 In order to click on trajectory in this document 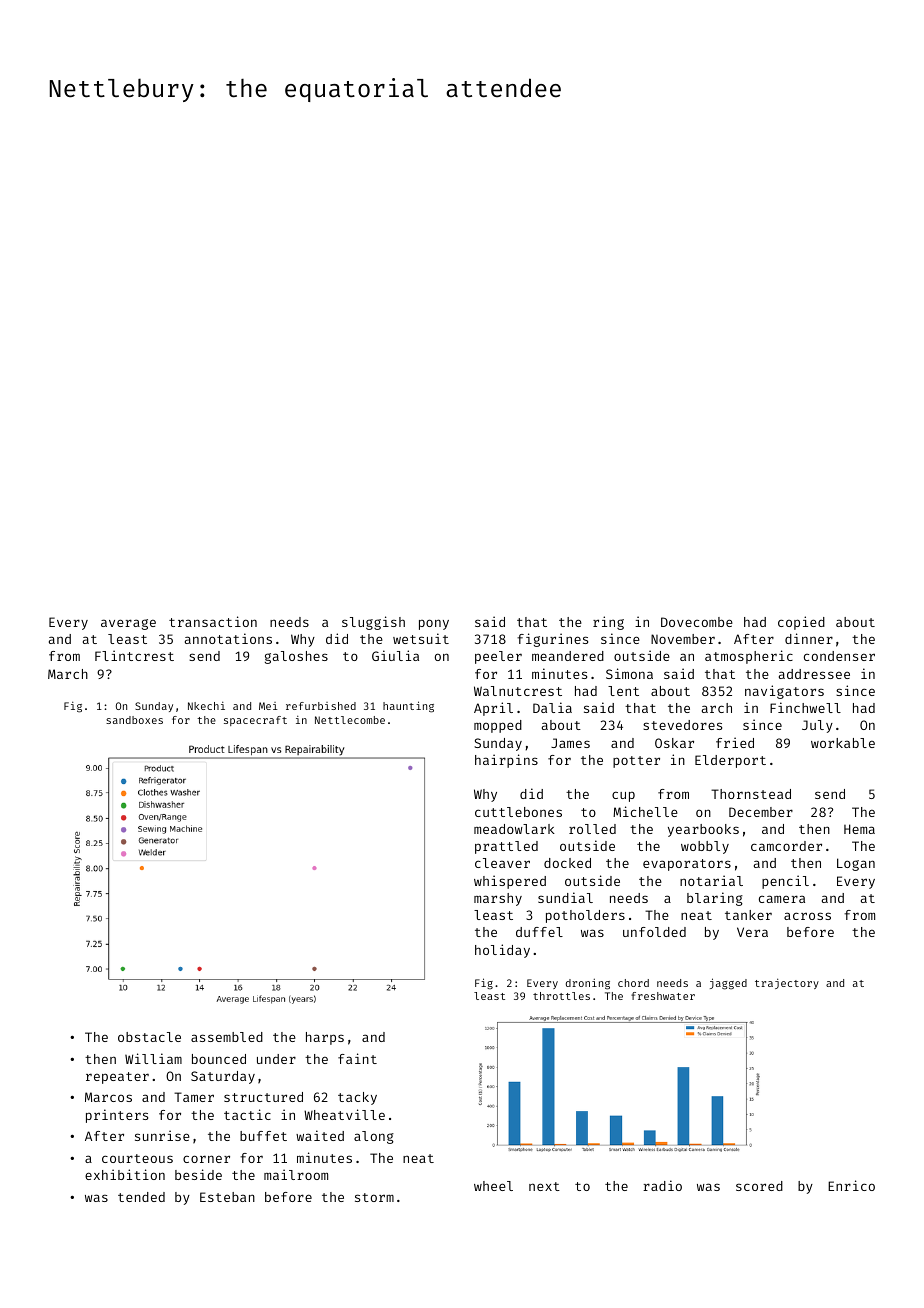, I will do `click(787, 983)`.
